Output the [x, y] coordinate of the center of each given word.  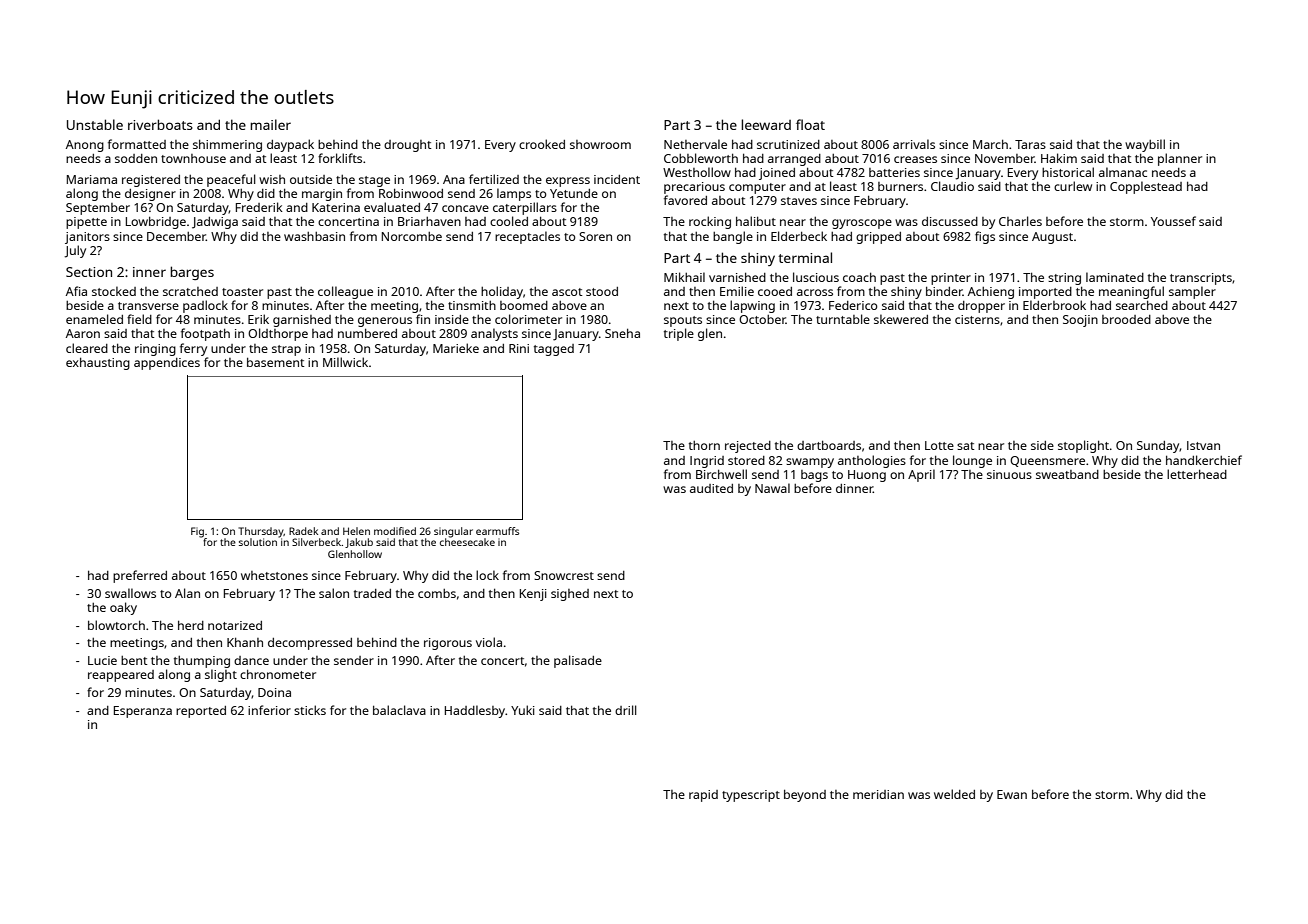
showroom [600, 144]
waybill [1145, 145]
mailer [270, 124]
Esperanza [143, 712]
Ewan [1012, 794]
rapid [703, 796]
